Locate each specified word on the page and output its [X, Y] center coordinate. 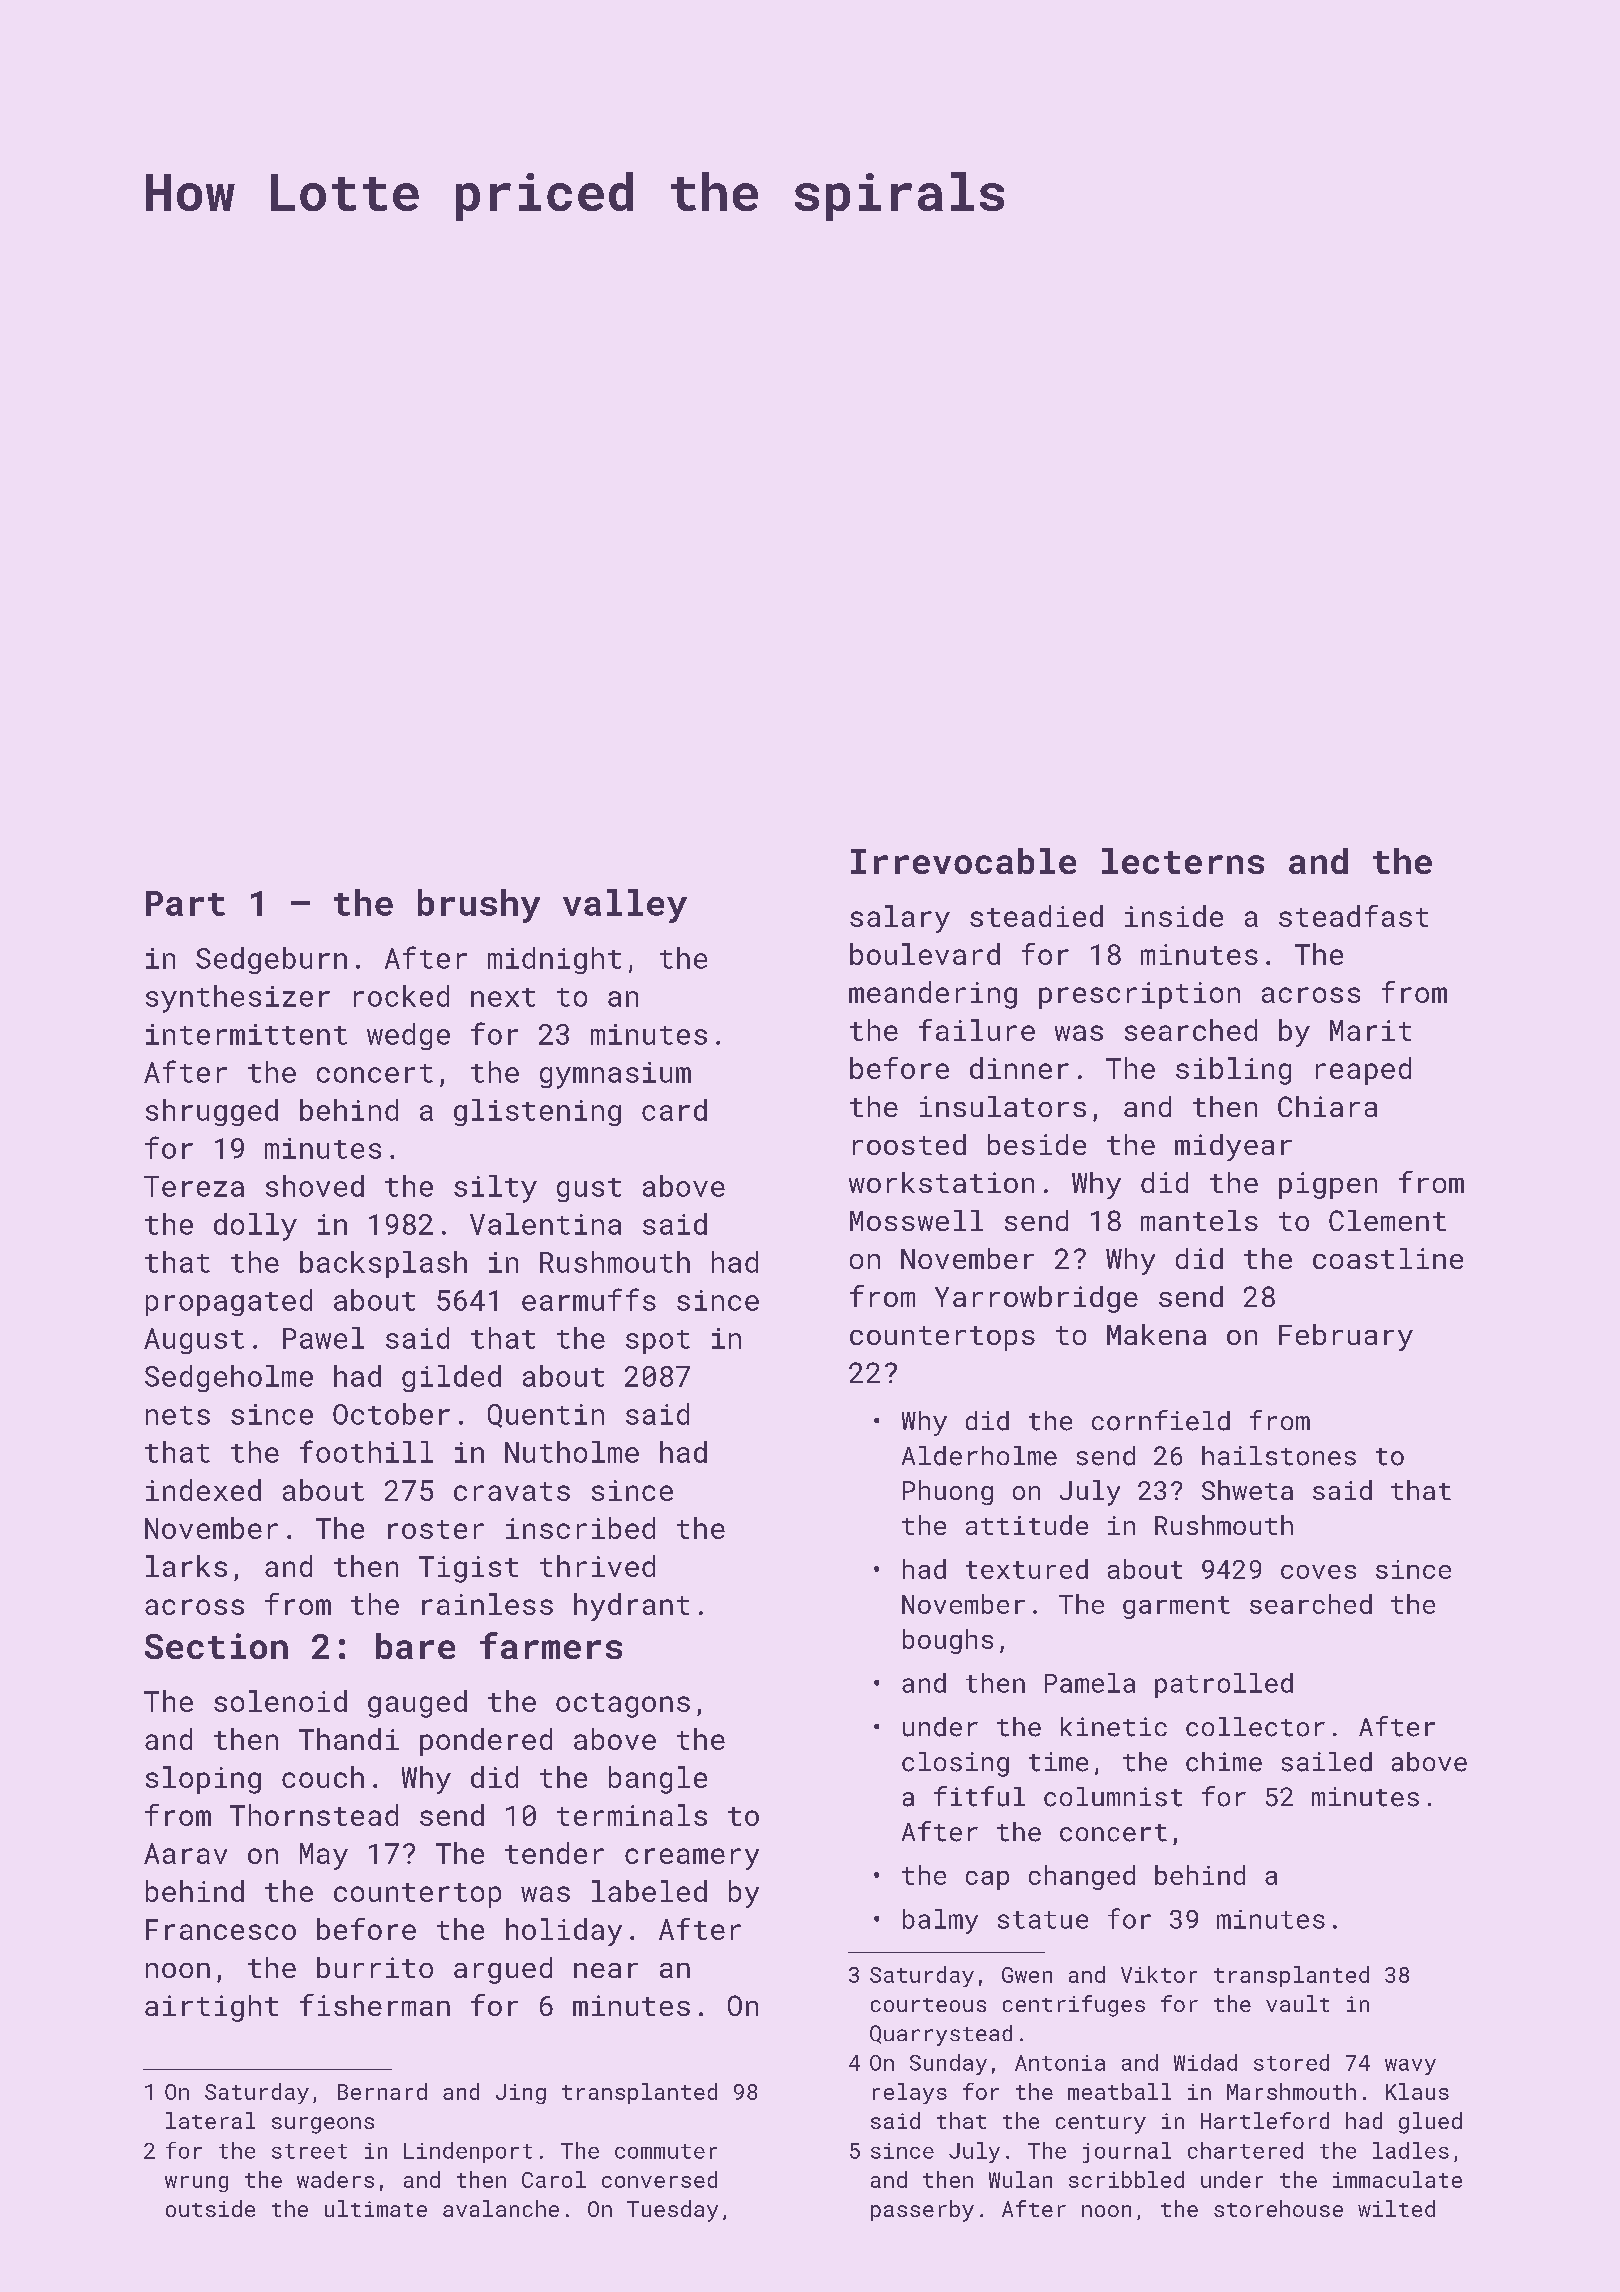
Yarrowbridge [1036, 1299]
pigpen [1328, 1185]
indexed [203, 1490]
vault [1297, 2003]
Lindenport [468, 2152]
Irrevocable [963, 861]
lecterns [1183, 861]
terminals [632, 1815]
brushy [479, 906]
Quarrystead [941, 2035]
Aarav [185, 1853]
